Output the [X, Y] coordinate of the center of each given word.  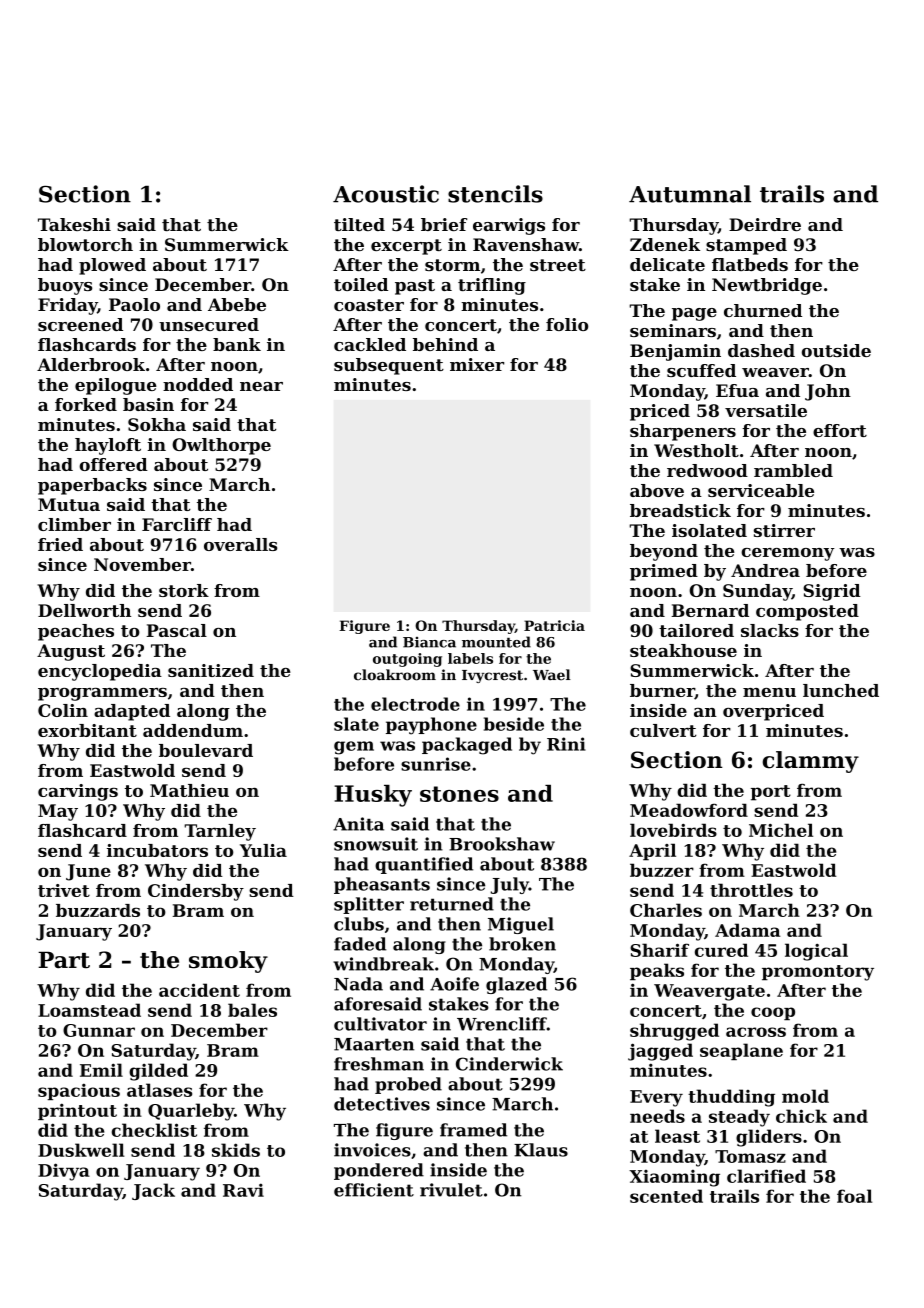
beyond [664, 552]
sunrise [436, 764]
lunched [841, 690]
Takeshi [74, 224]
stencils [495, 194]
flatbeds [750, 264]
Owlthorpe [221, 446]
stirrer [784, 530]
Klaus [541, 1150]
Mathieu [189, 790]
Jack [153, 1191]
